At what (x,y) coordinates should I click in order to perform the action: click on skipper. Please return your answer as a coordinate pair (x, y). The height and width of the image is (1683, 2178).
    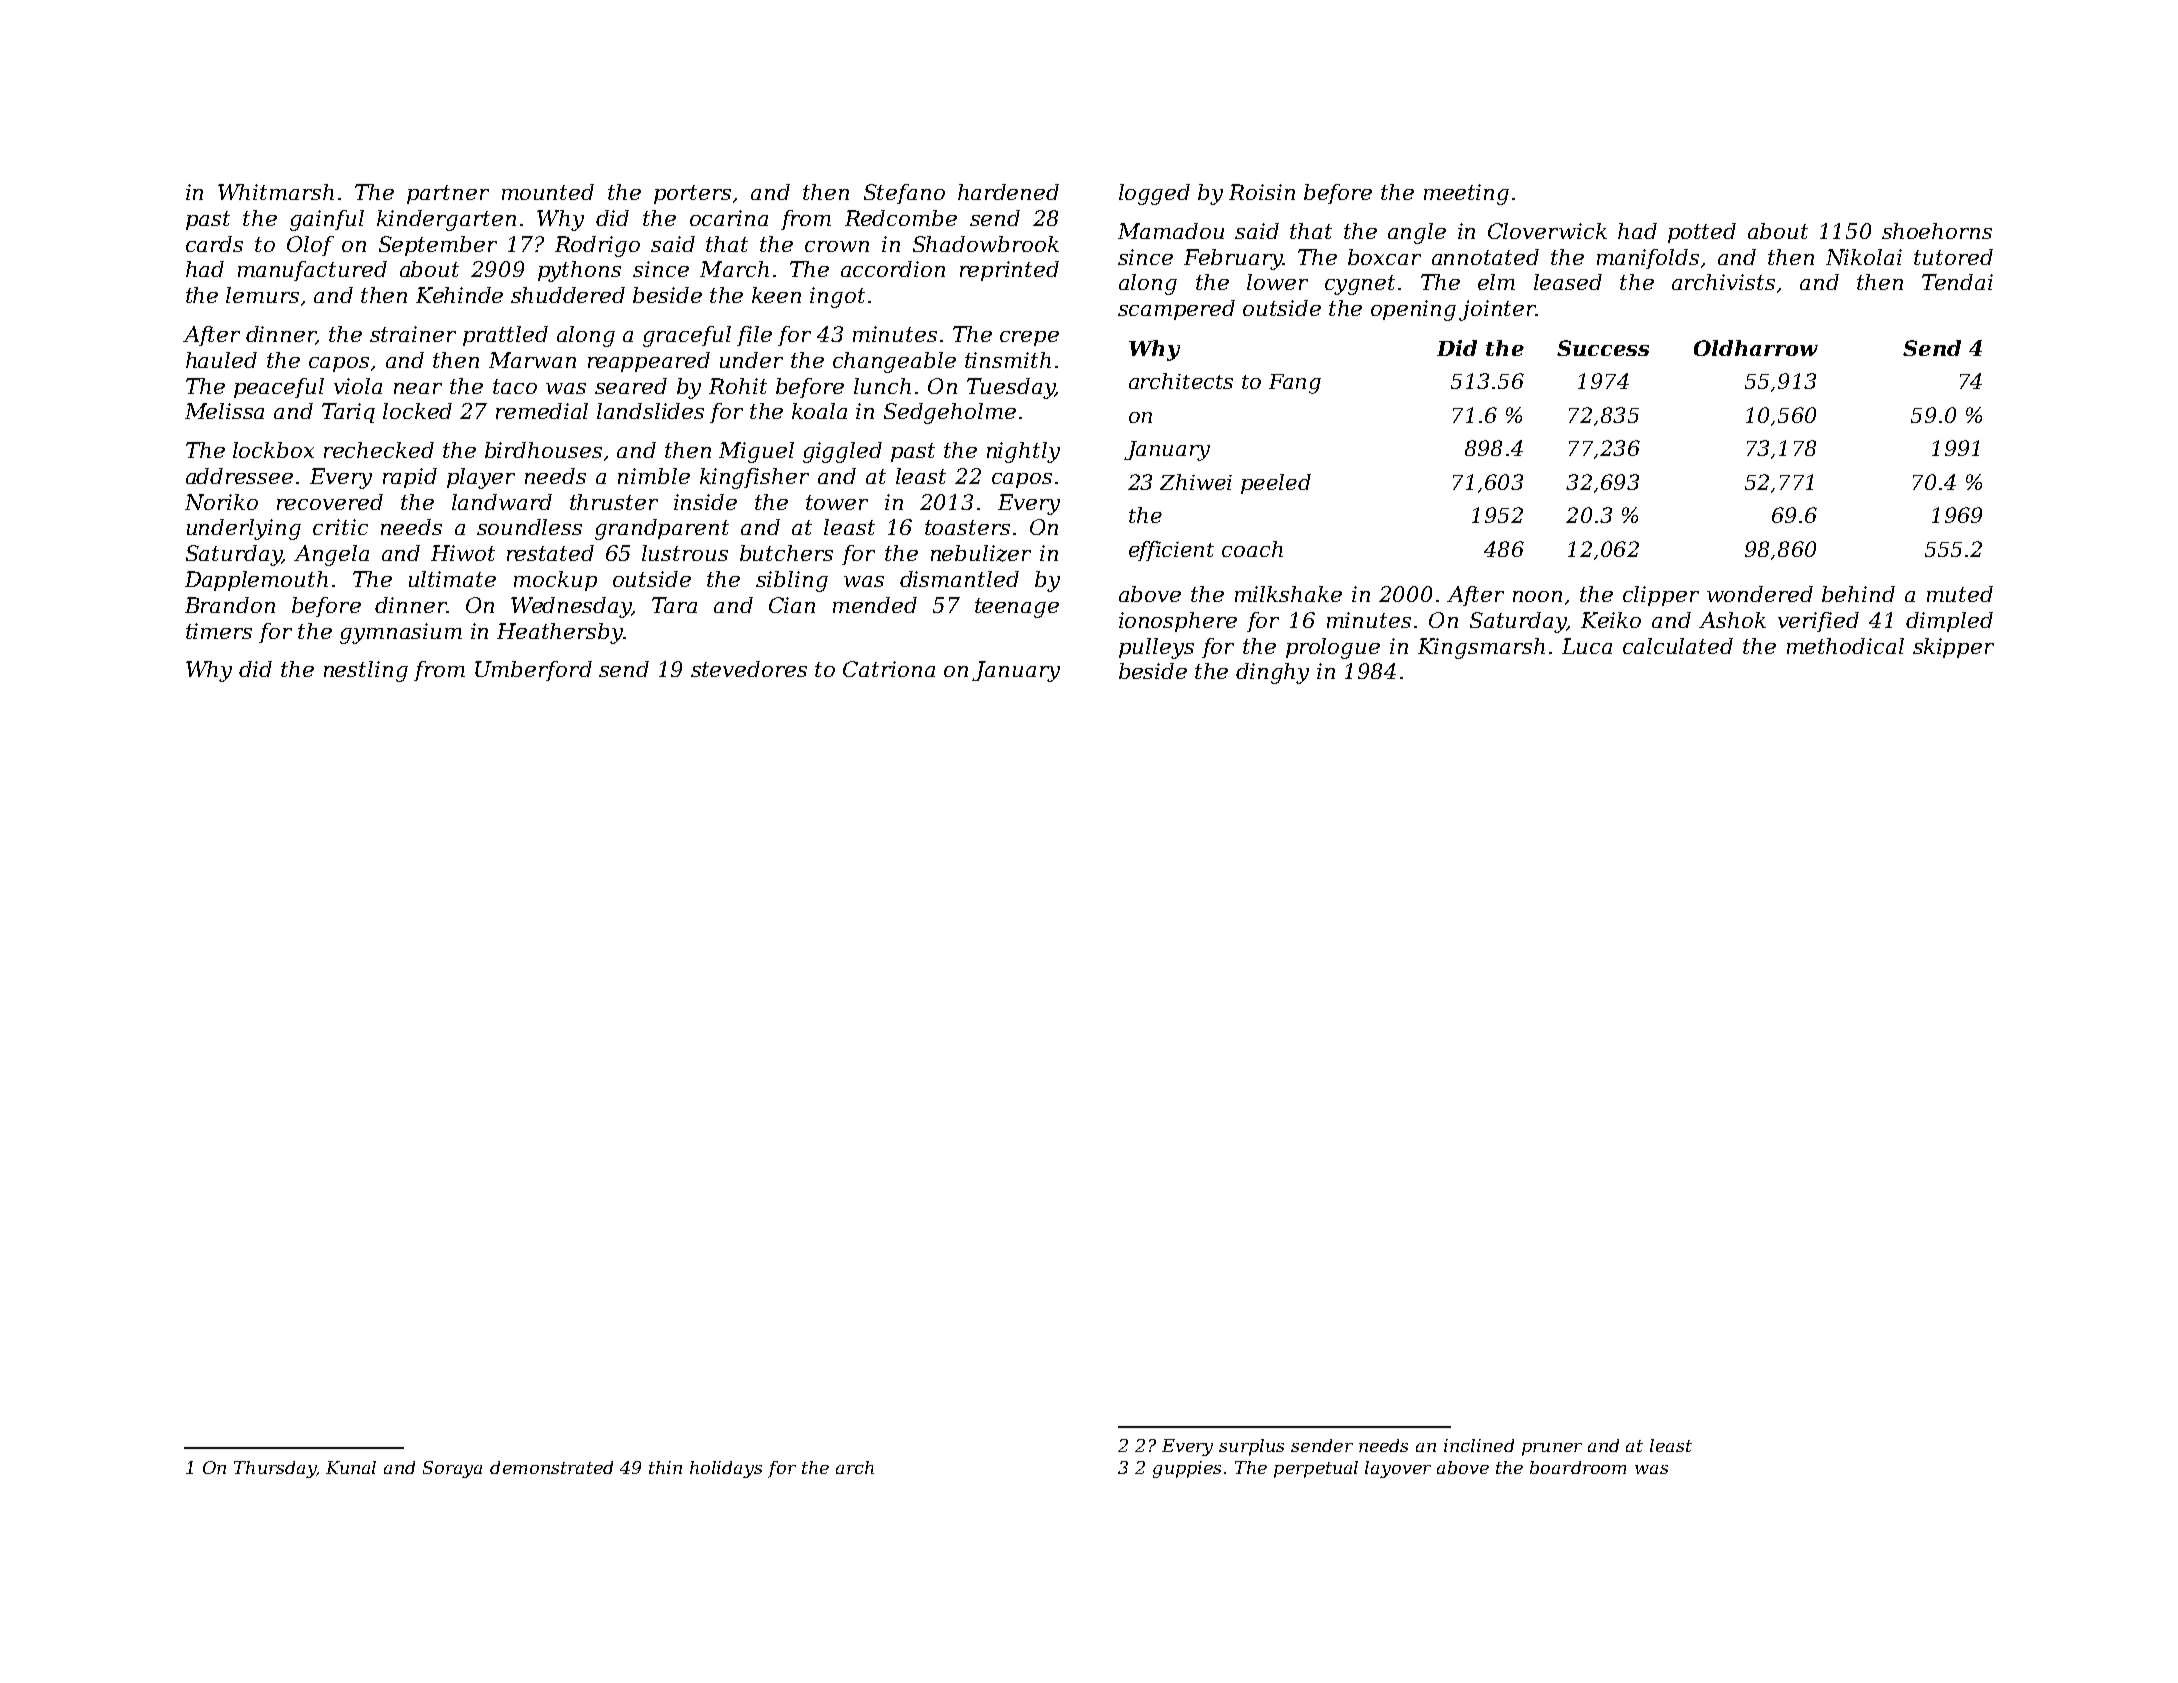
    Looking at the image, I should click on (1953, 648).
